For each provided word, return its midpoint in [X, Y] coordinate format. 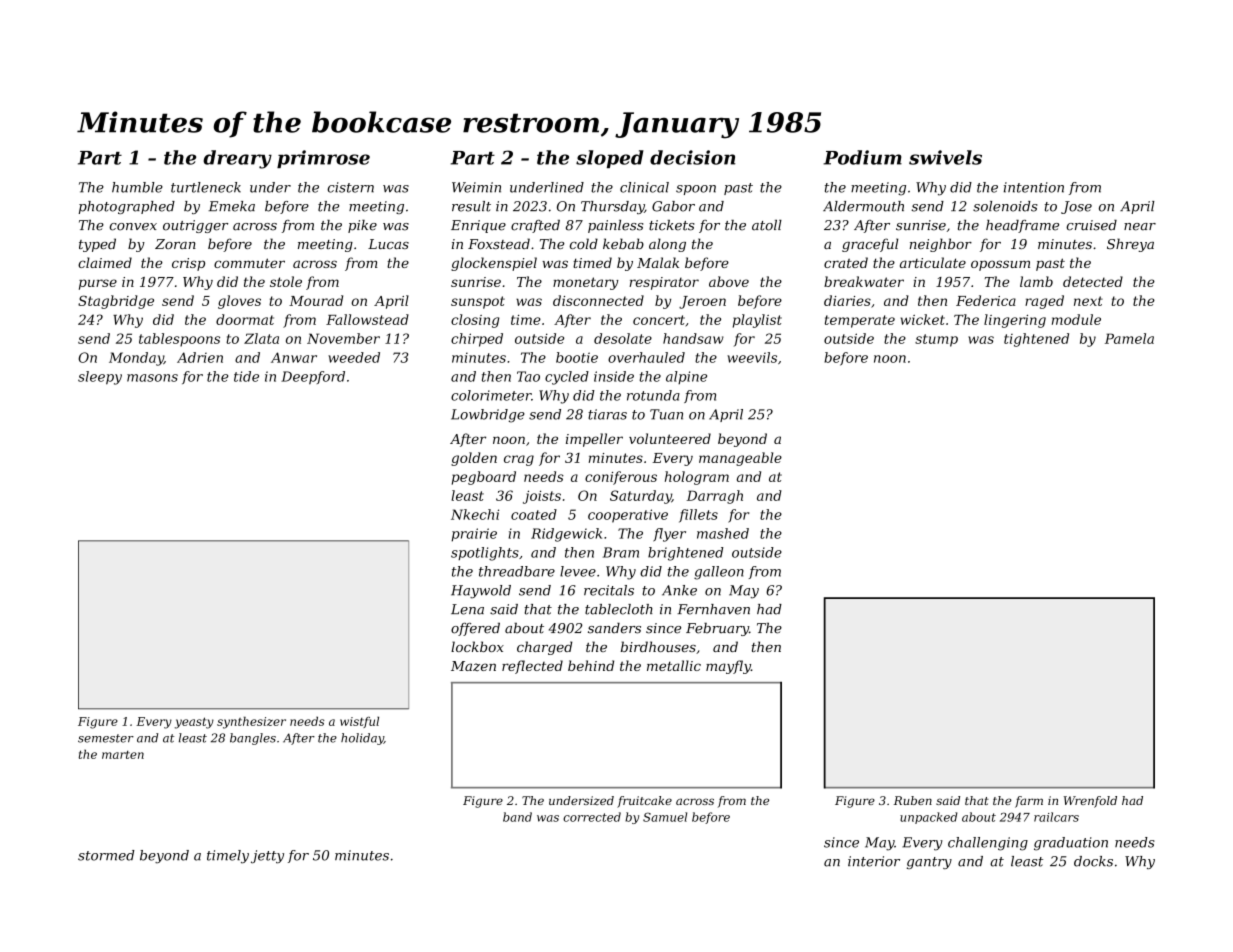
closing [475, 321]
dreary [237, 159]
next [1088, 301]
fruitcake [644, 802]
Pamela [1129, 338]
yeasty [194, 723]
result [471, 206]
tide [246, 376]
